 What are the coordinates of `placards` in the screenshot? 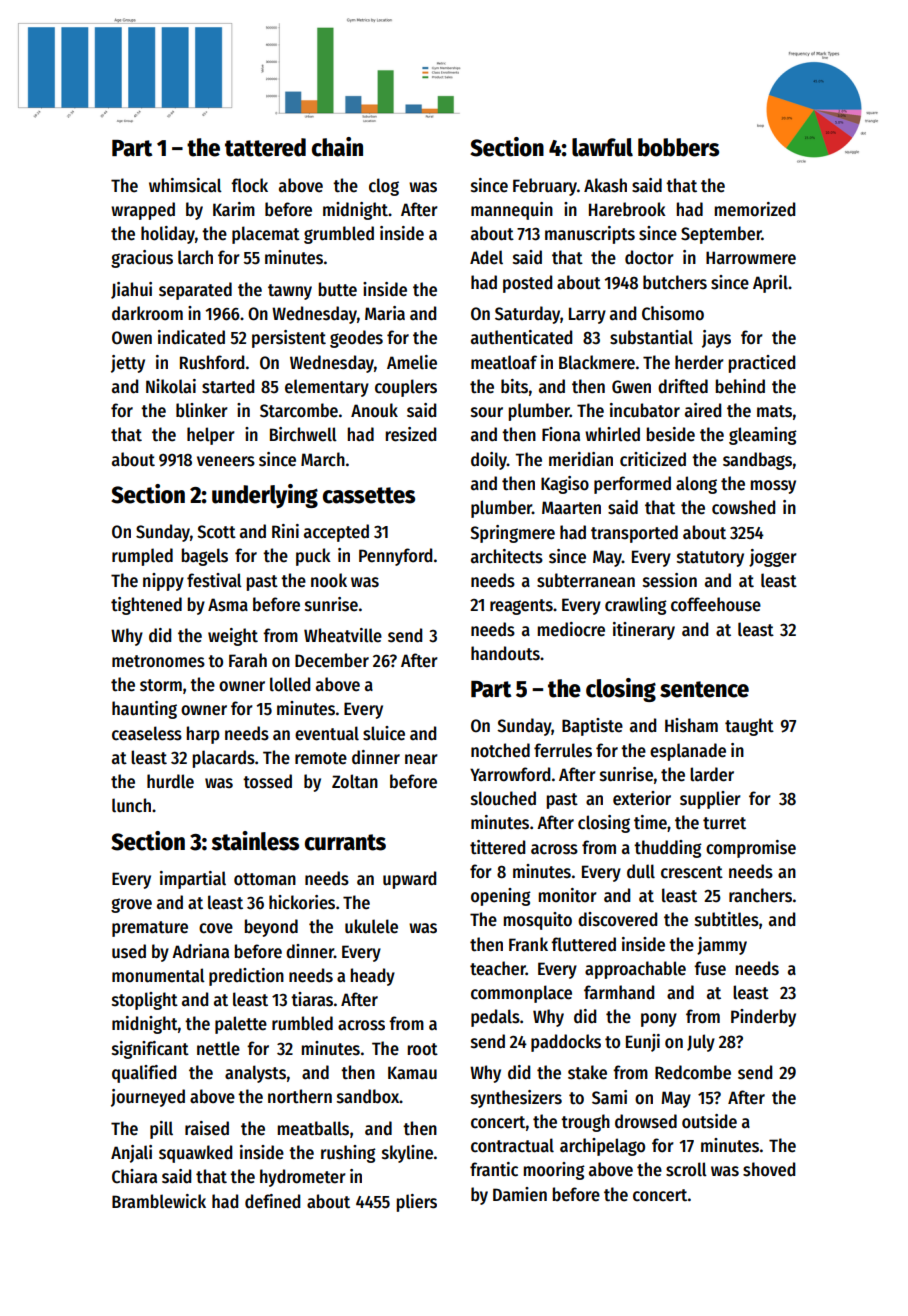 It's located at (223, 759).
